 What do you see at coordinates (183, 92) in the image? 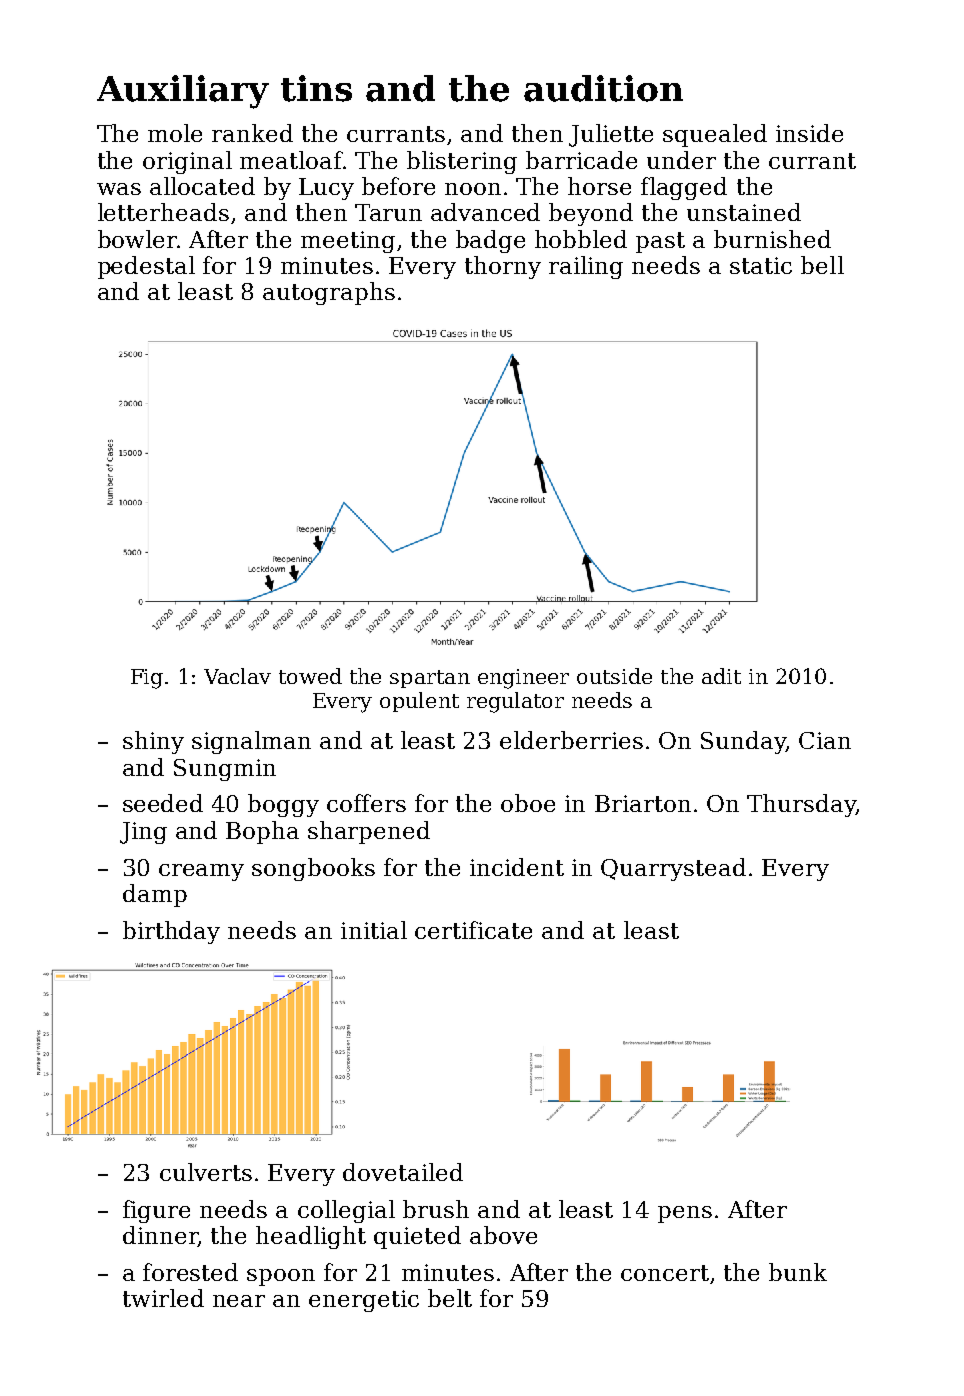
I see `Auxiliary` at bounding box center [183, 92].
